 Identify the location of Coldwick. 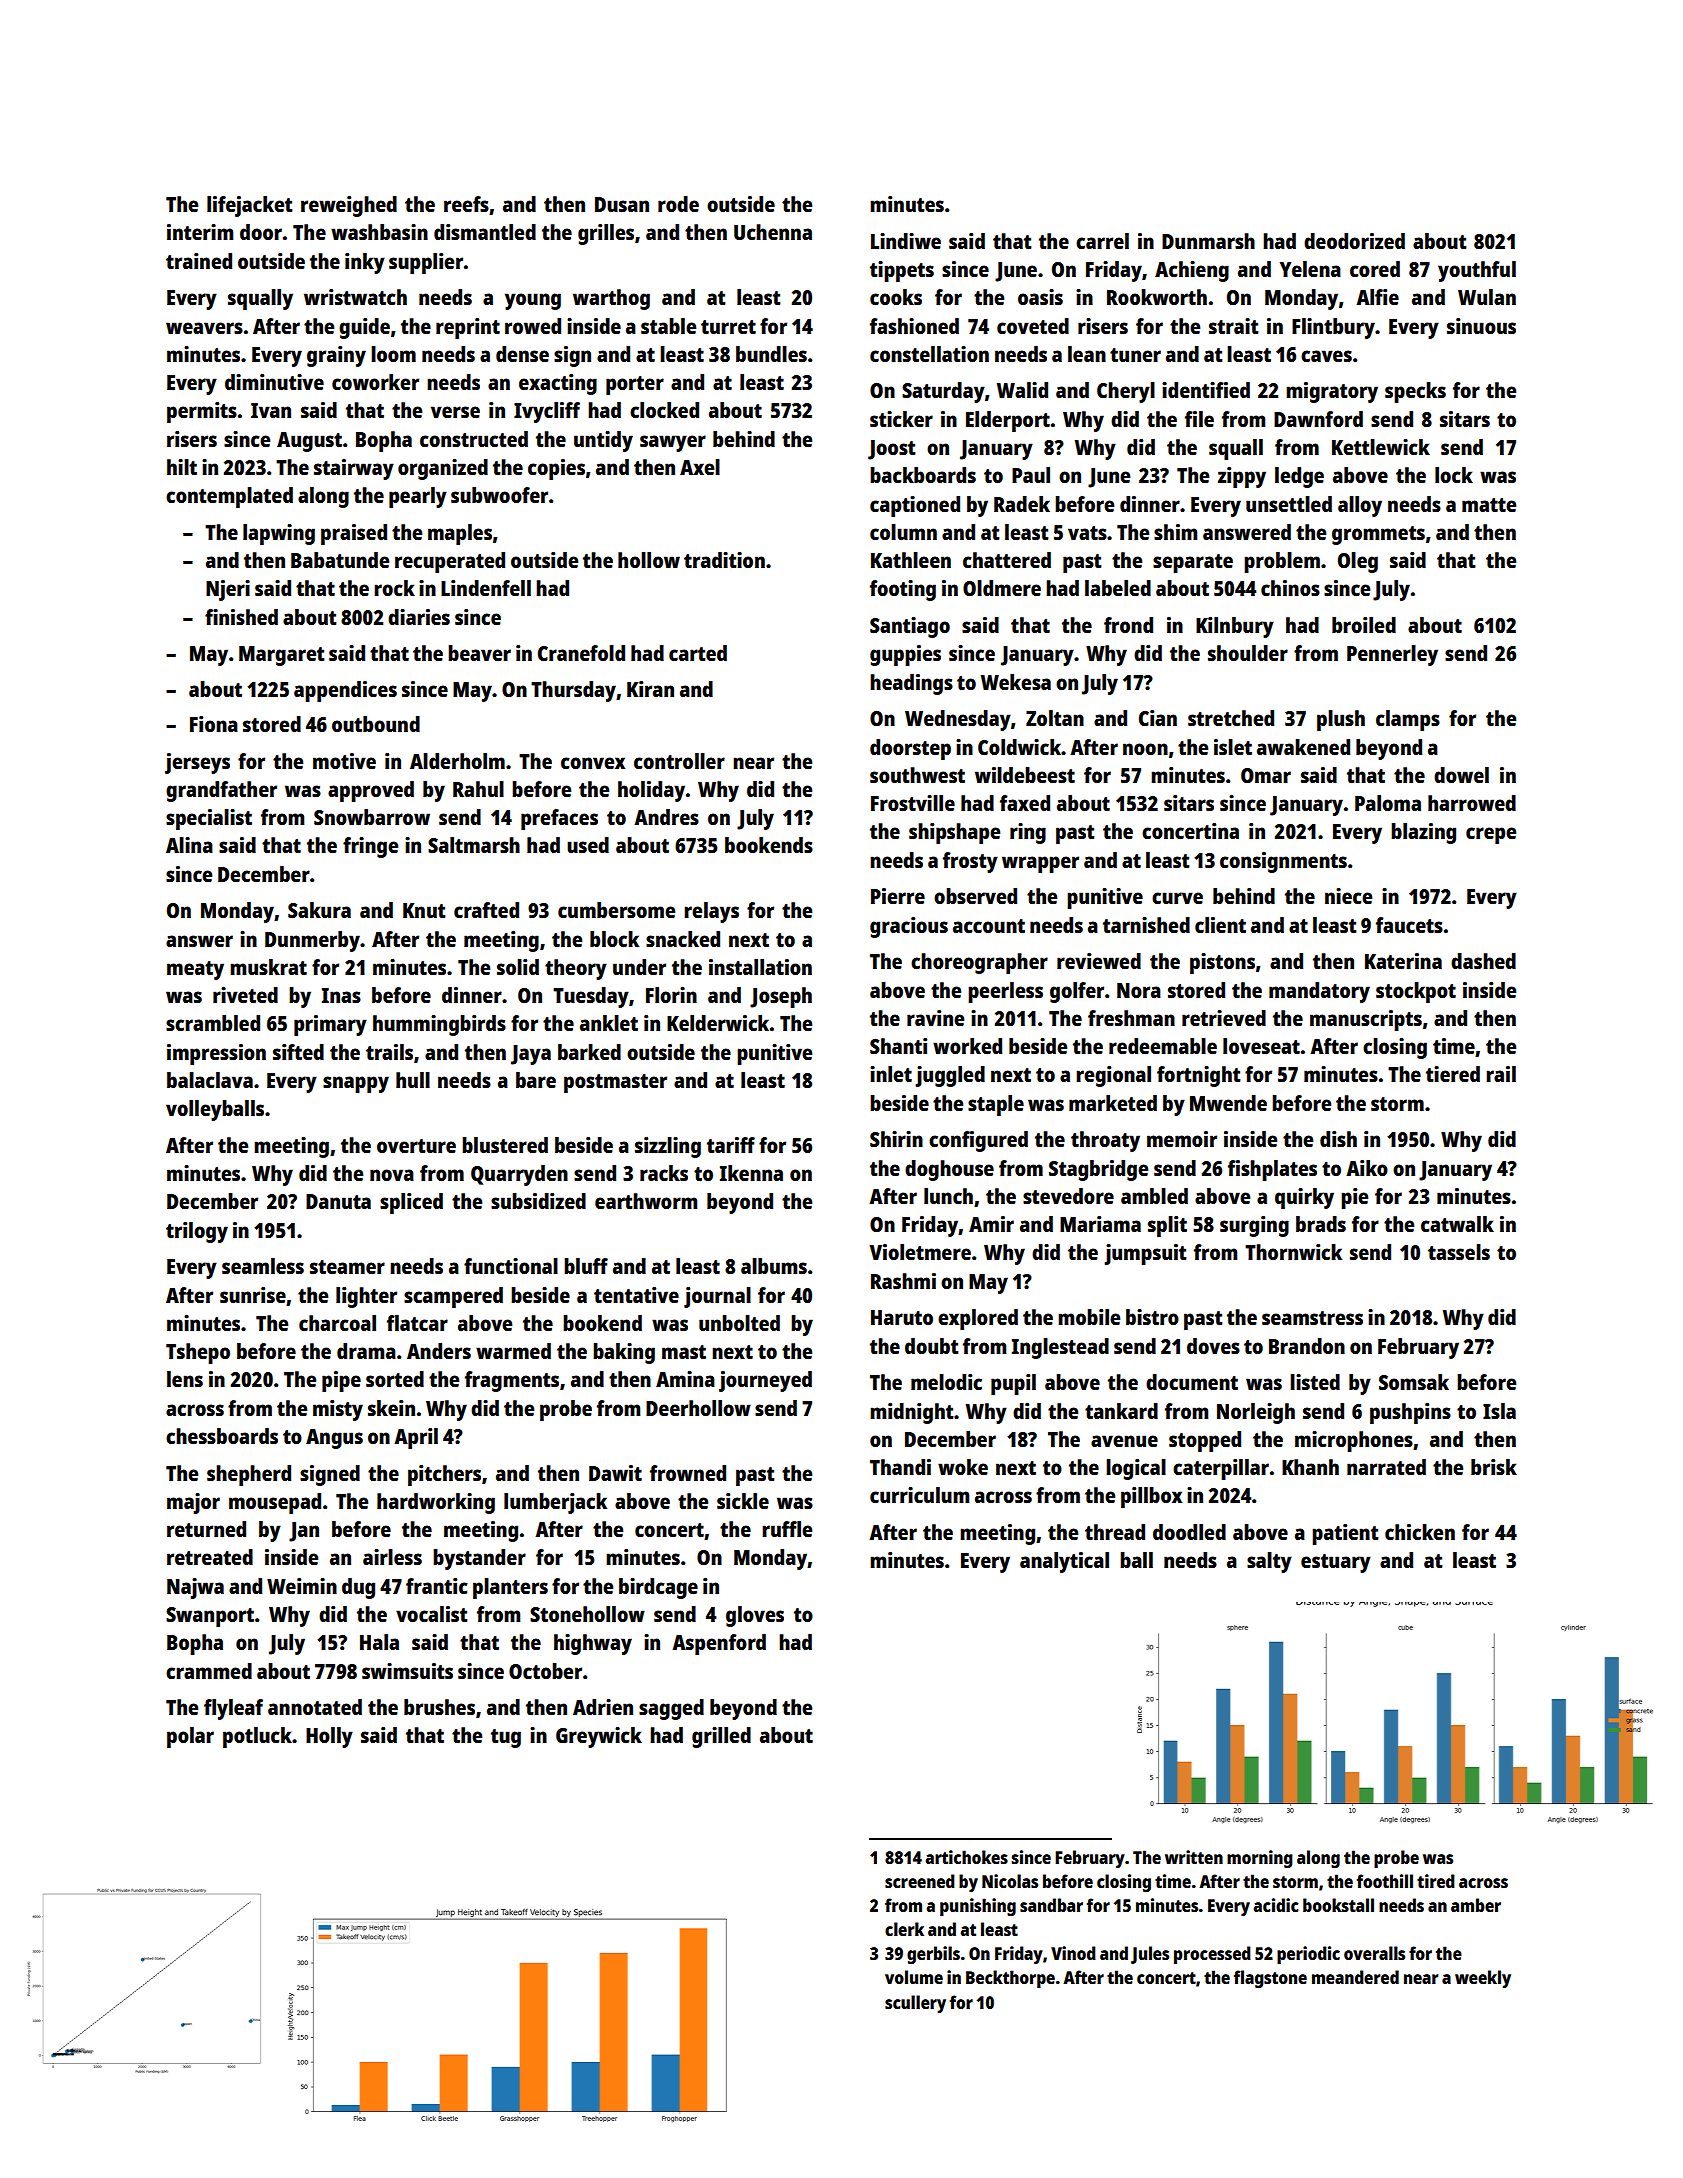
(1019, 747).
